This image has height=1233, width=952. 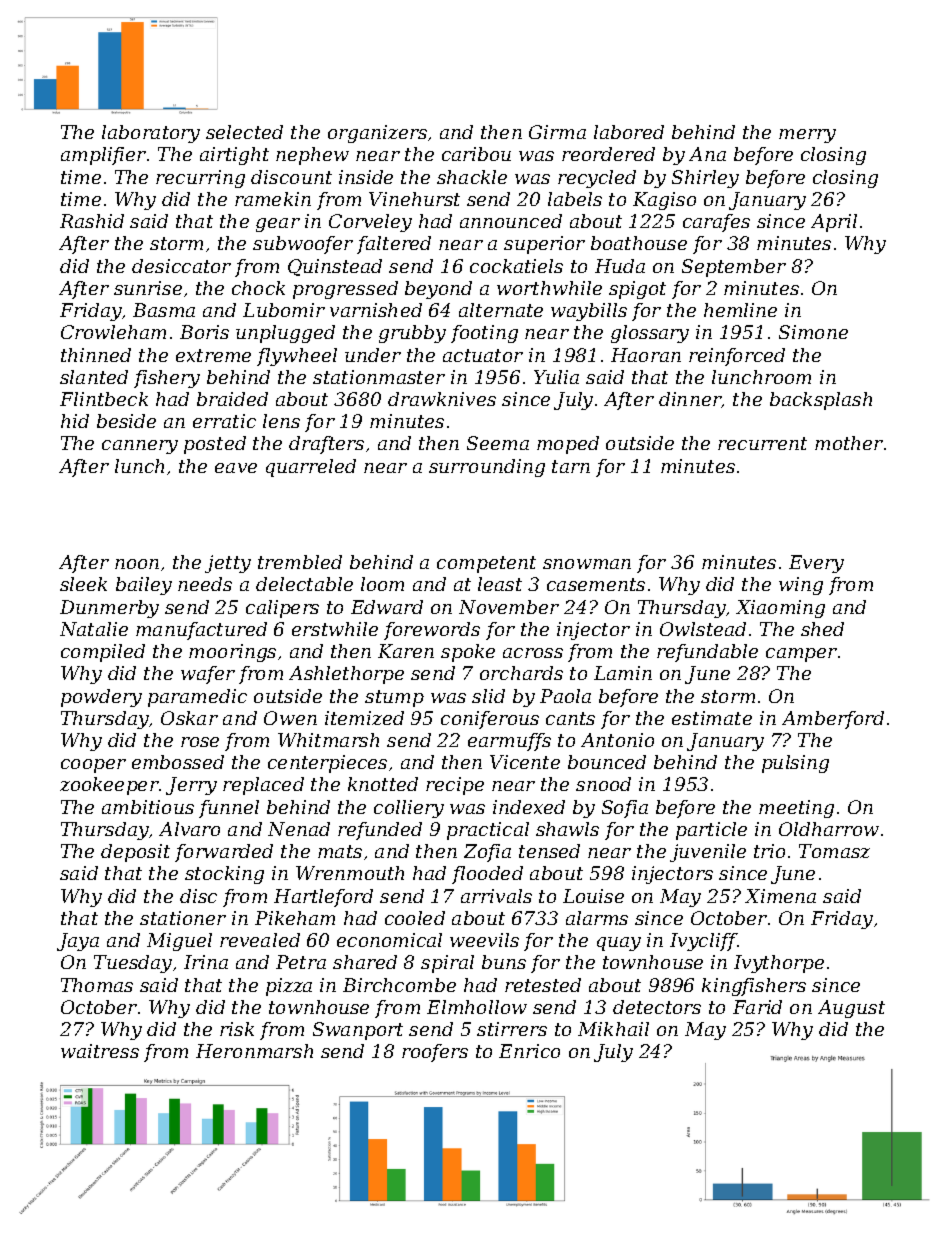 What do you see at coordinates (109, 786) in the image?
I see `zookeeper` at bounding box center [109, 786].
